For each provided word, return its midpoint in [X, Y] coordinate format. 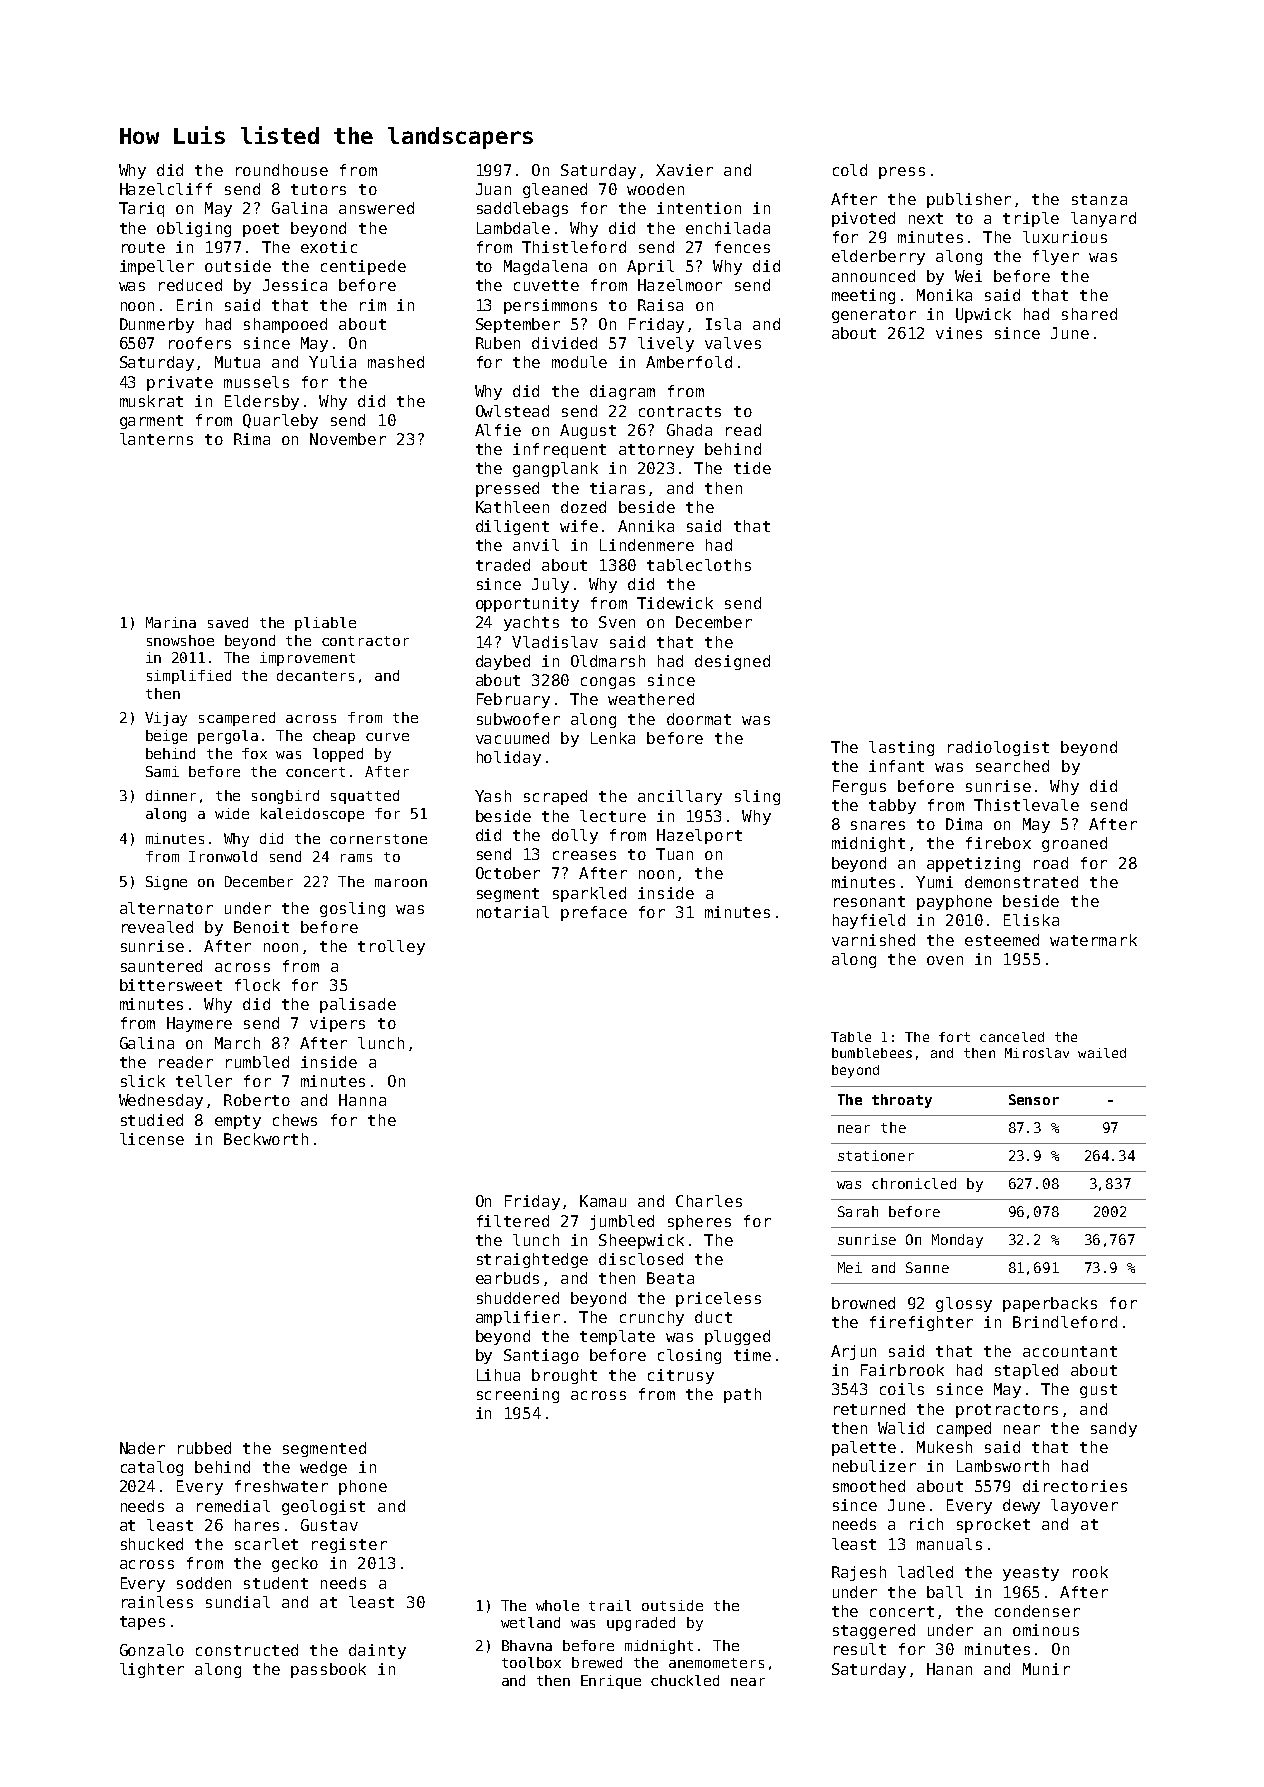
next [926, 218]
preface [594, 913]
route [143, 247]
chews [295, 1120]
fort [954, 1037]
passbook [328, 1670]
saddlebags [522, 209]
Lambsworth [1003, 1466]
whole [557, 1605]
